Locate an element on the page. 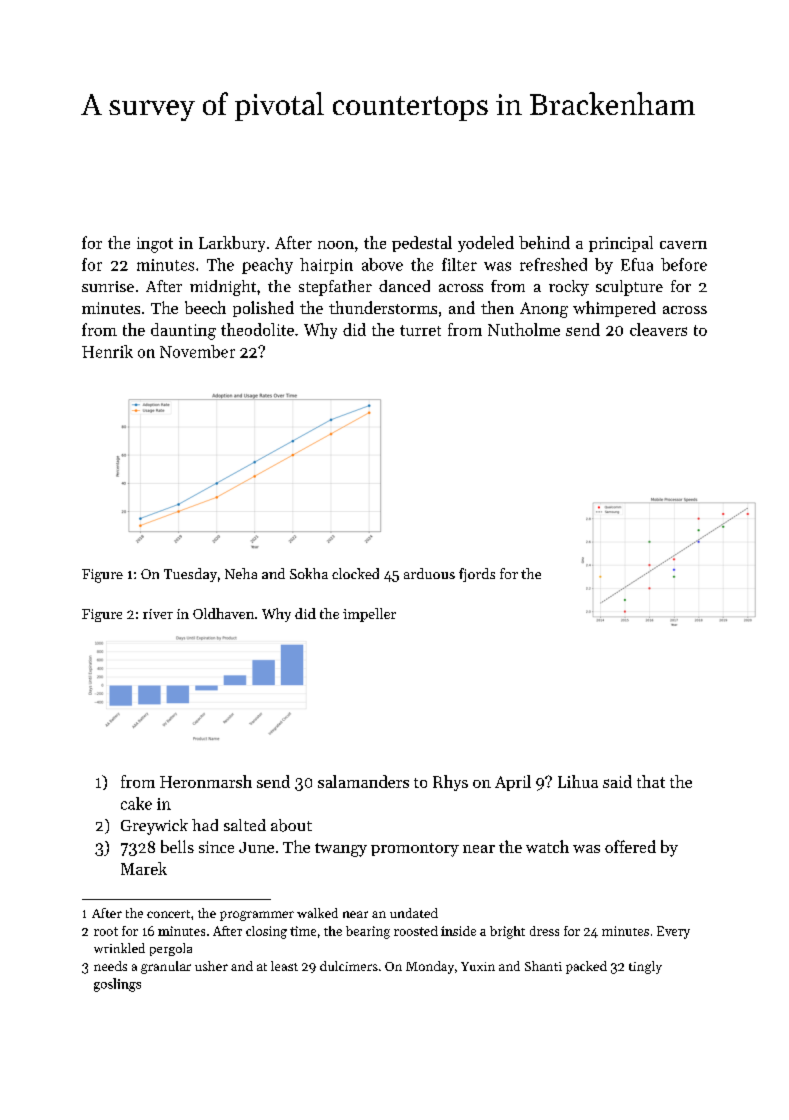  behind is located at coordinates (544, 242).
